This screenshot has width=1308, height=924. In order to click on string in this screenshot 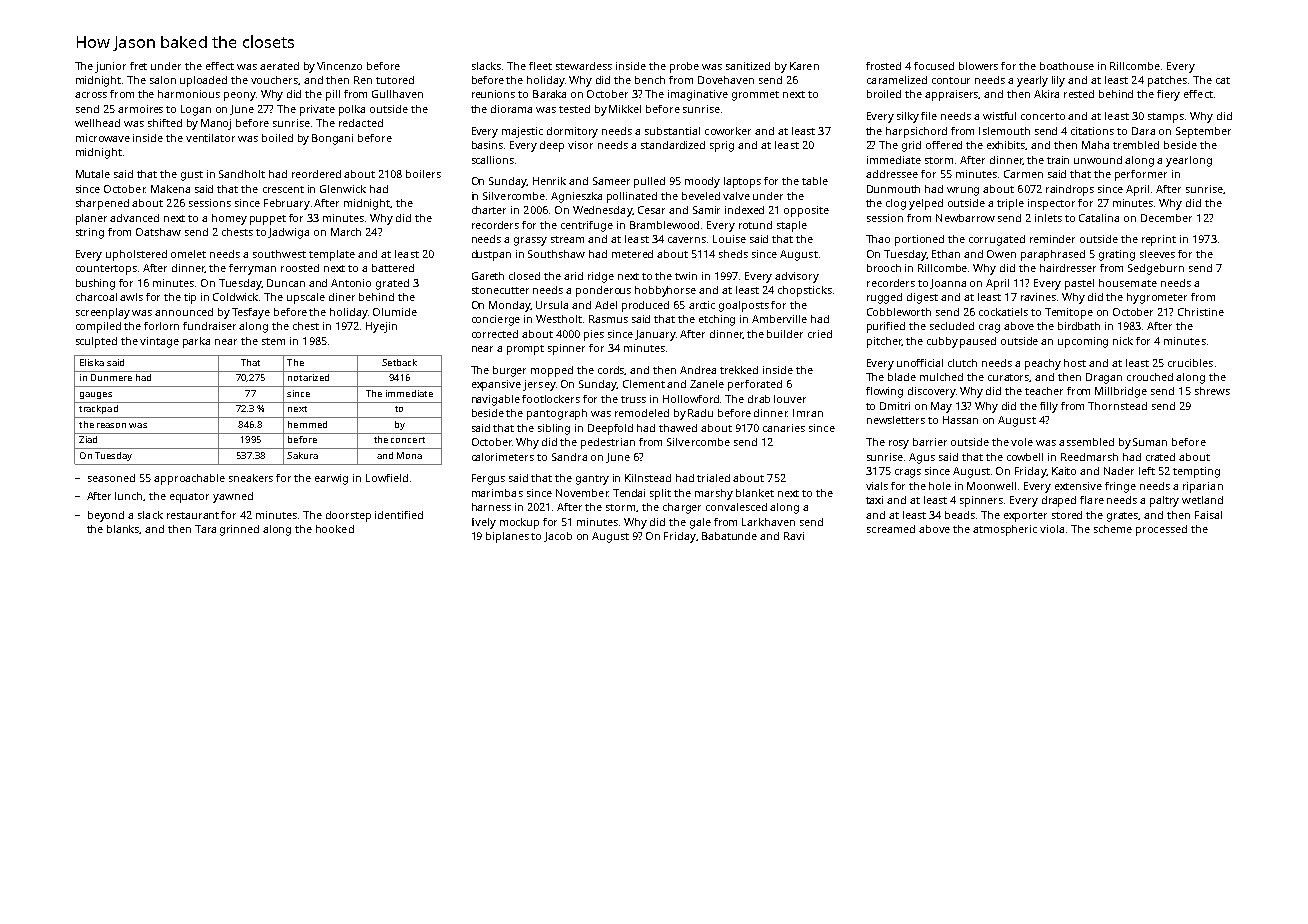, I will do `click(90, 233)`.
